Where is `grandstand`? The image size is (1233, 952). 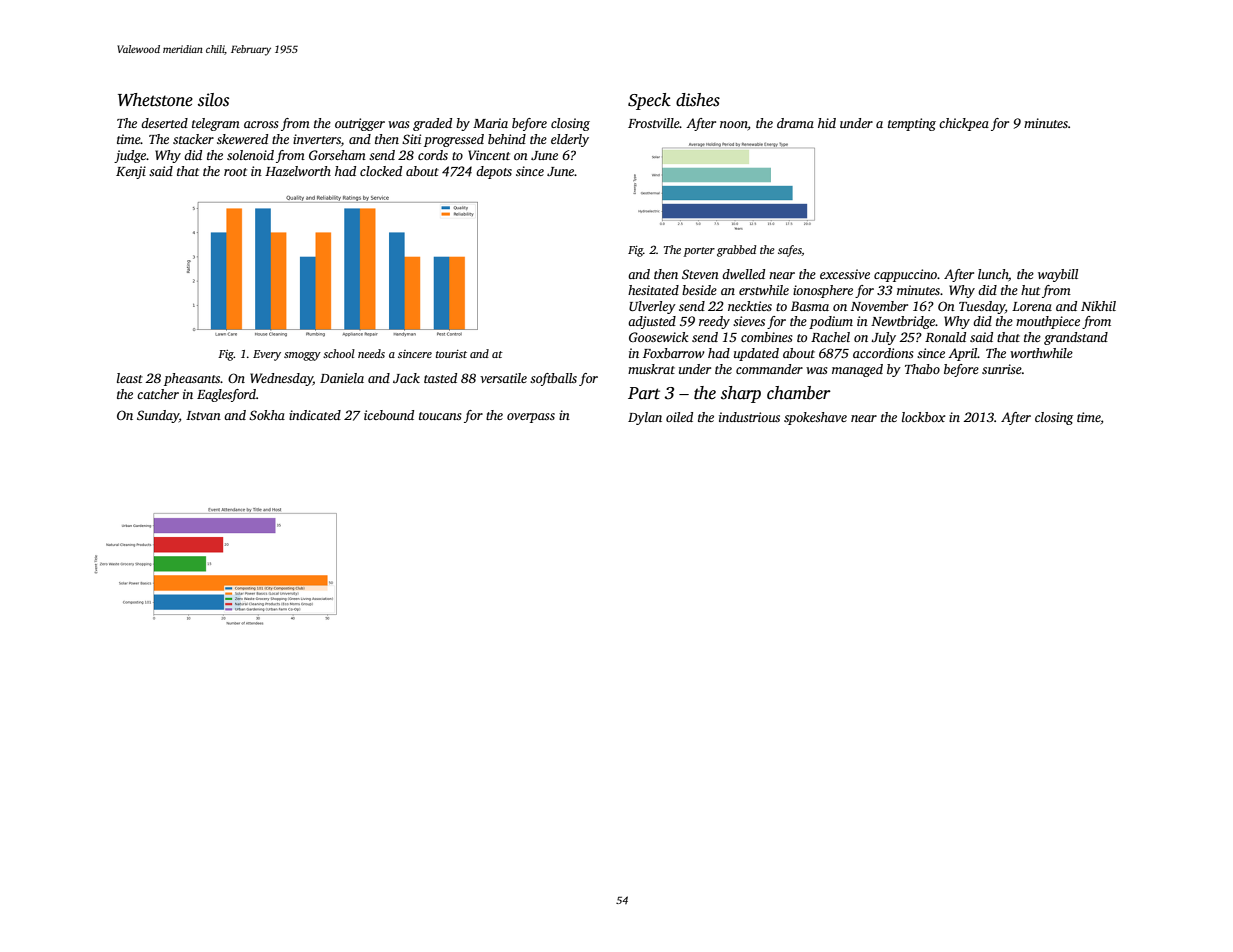
grandstand is located at coordinates (1076, 338).
